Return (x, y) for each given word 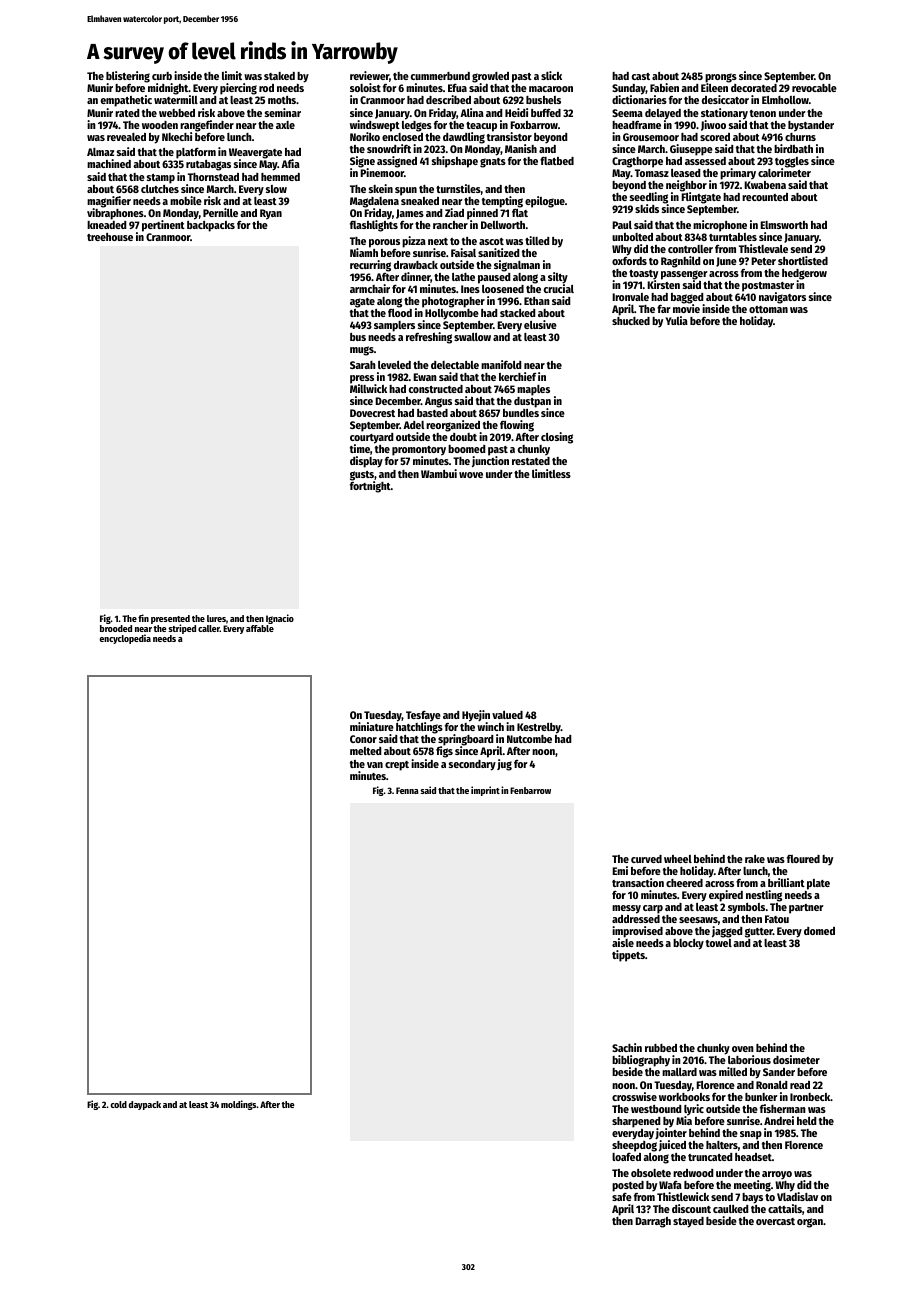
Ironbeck (810, 1097)
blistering (128, 77)
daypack (145, 1105)
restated (531, 461)
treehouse (110, 237)
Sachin (627, 1047)
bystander (811, 126)
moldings (238, 1105)
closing (557, 438)
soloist (365, 87)
